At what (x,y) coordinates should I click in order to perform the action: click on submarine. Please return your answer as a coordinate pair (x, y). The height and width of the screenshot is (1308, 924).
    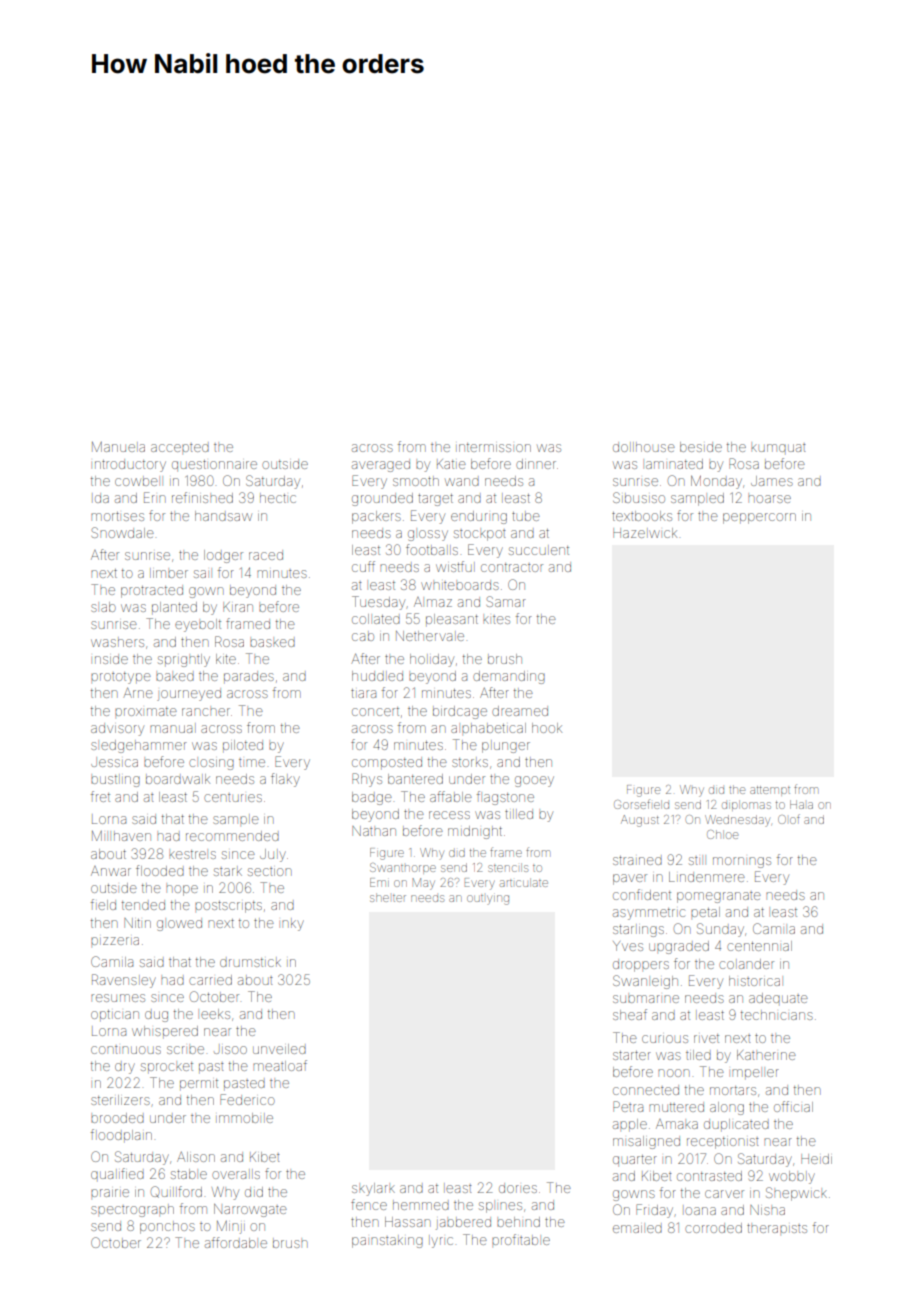
    Looking at the image, I should click on (646, 999).
